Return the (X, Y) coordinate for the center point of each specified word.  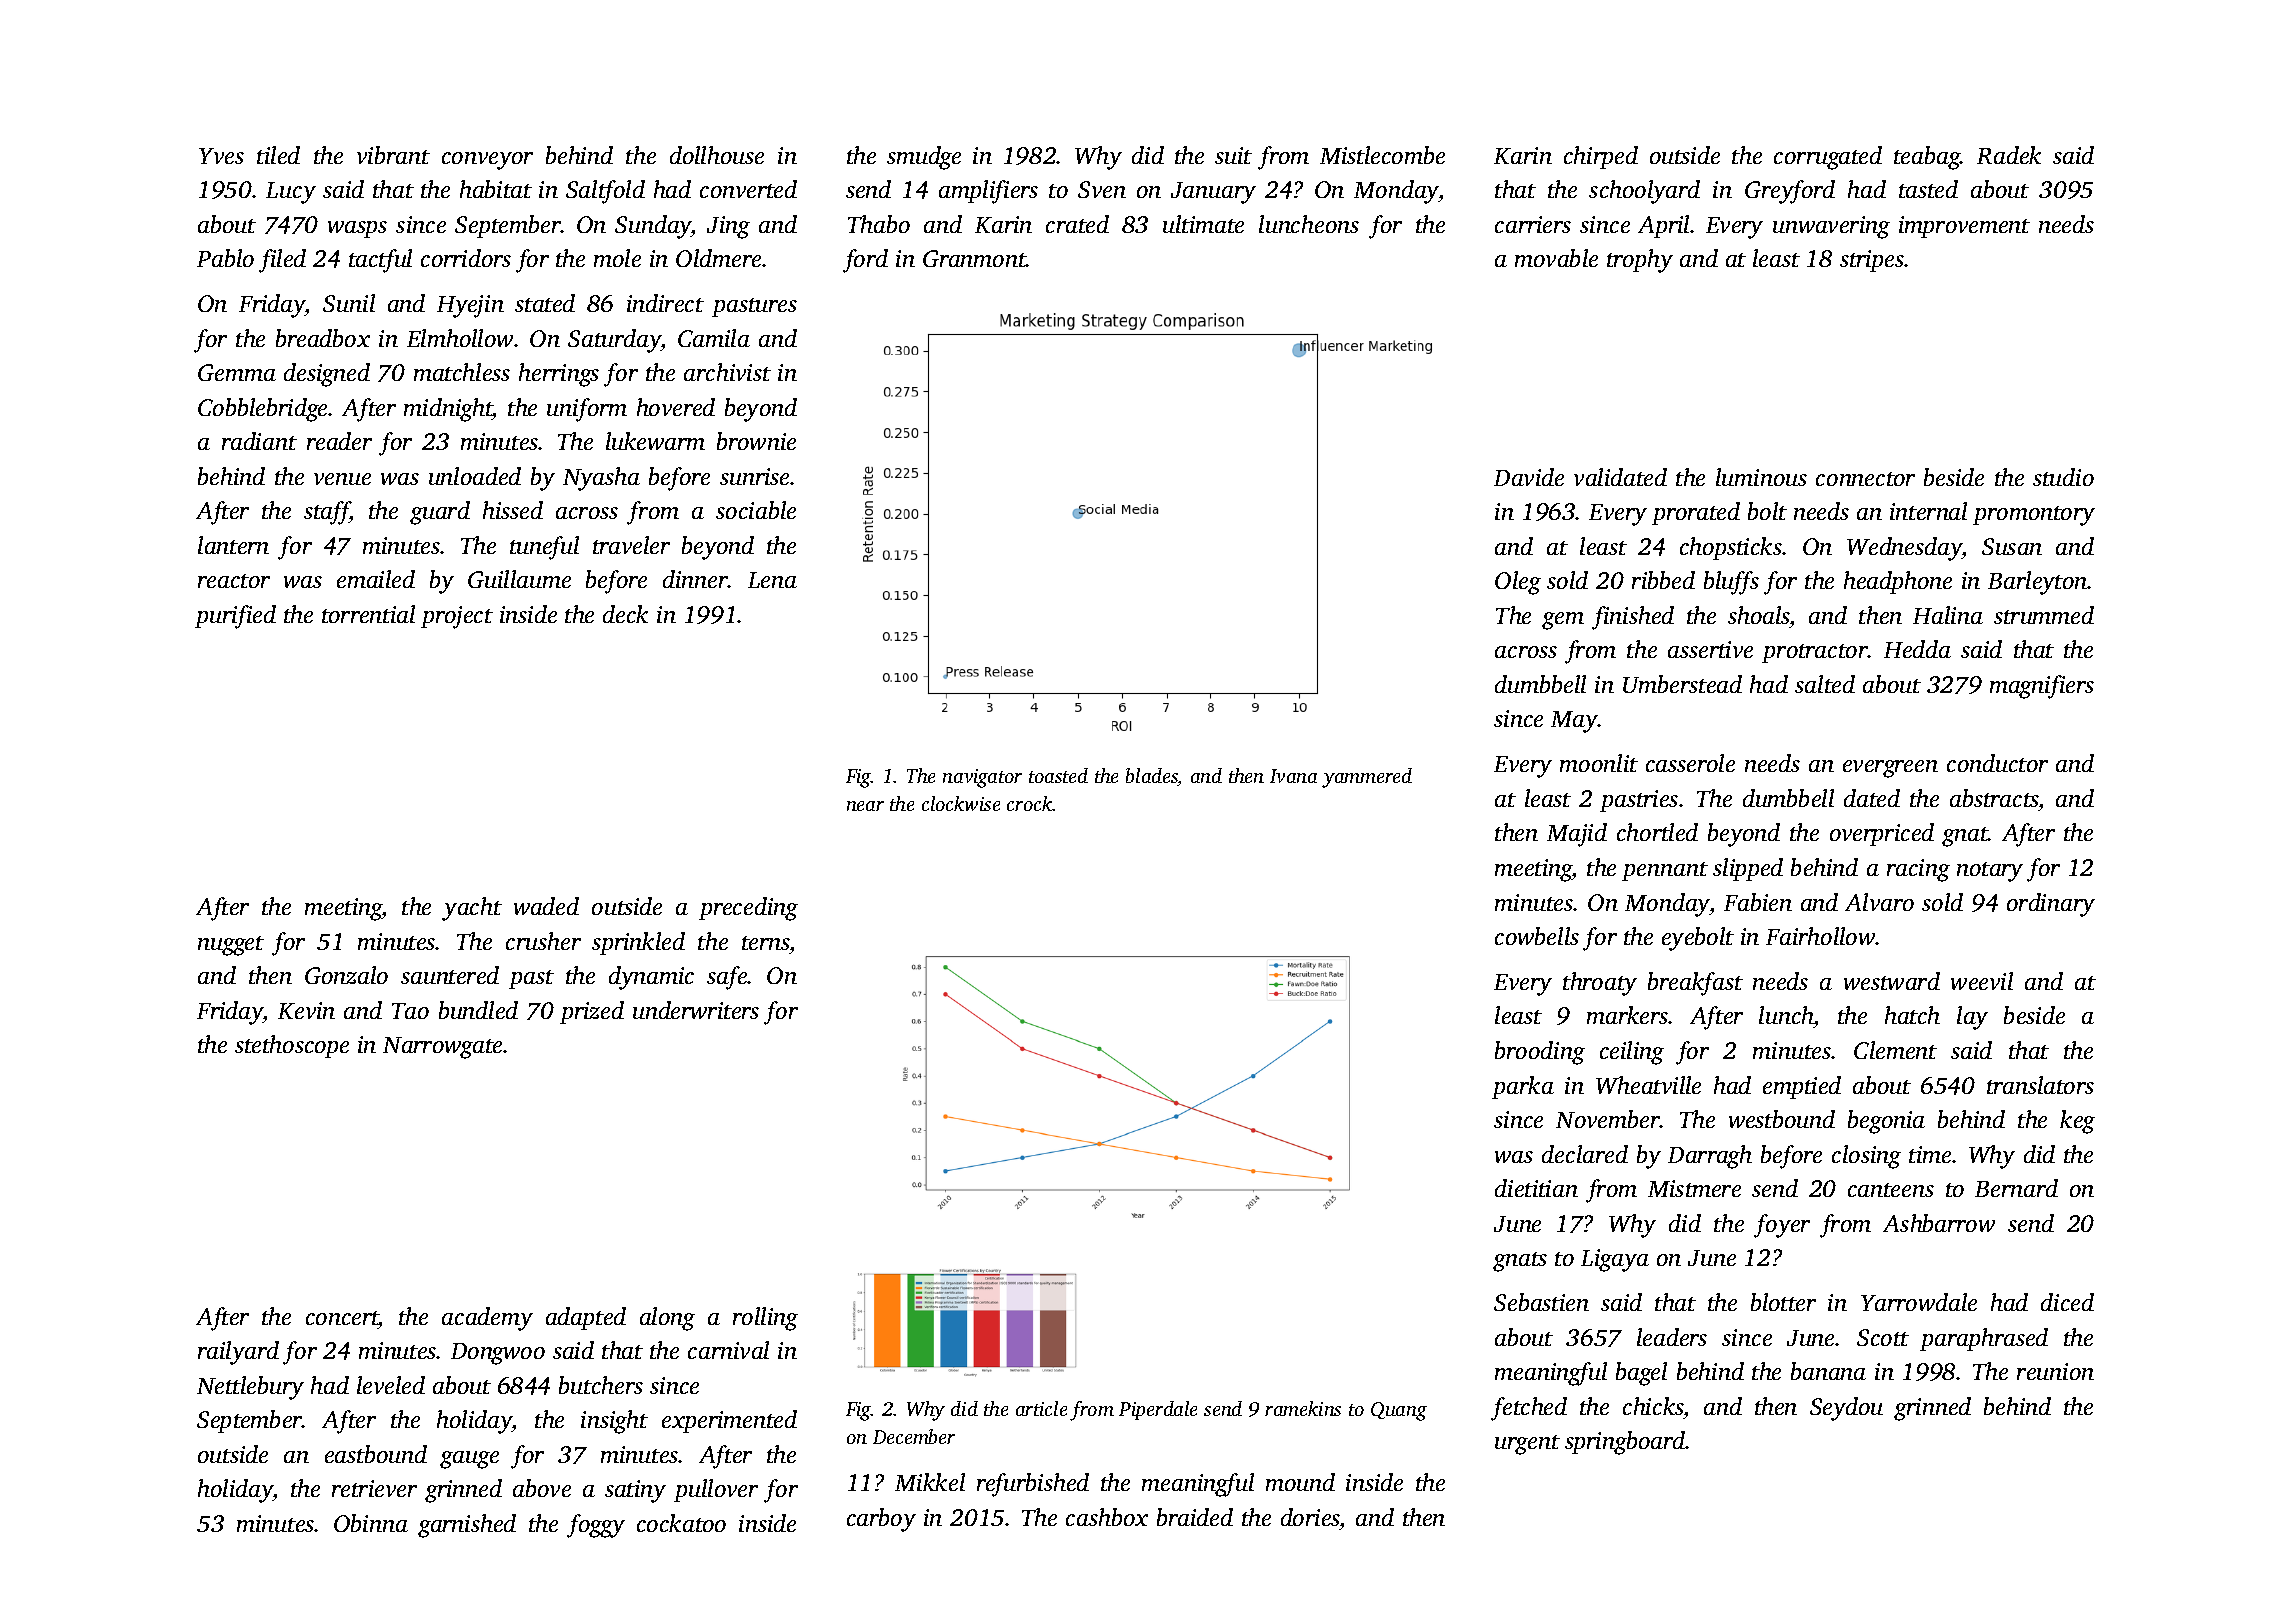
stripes (1872, 261)
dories (1310, 1517)
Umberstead (1682, 684)
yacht (472, 909)
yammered (1367, 778)
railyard (238, 1353)
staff (327, 513)
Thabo (879, 224)
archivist (727, 372)
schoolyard (1644, 192)
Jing (728, 227)
